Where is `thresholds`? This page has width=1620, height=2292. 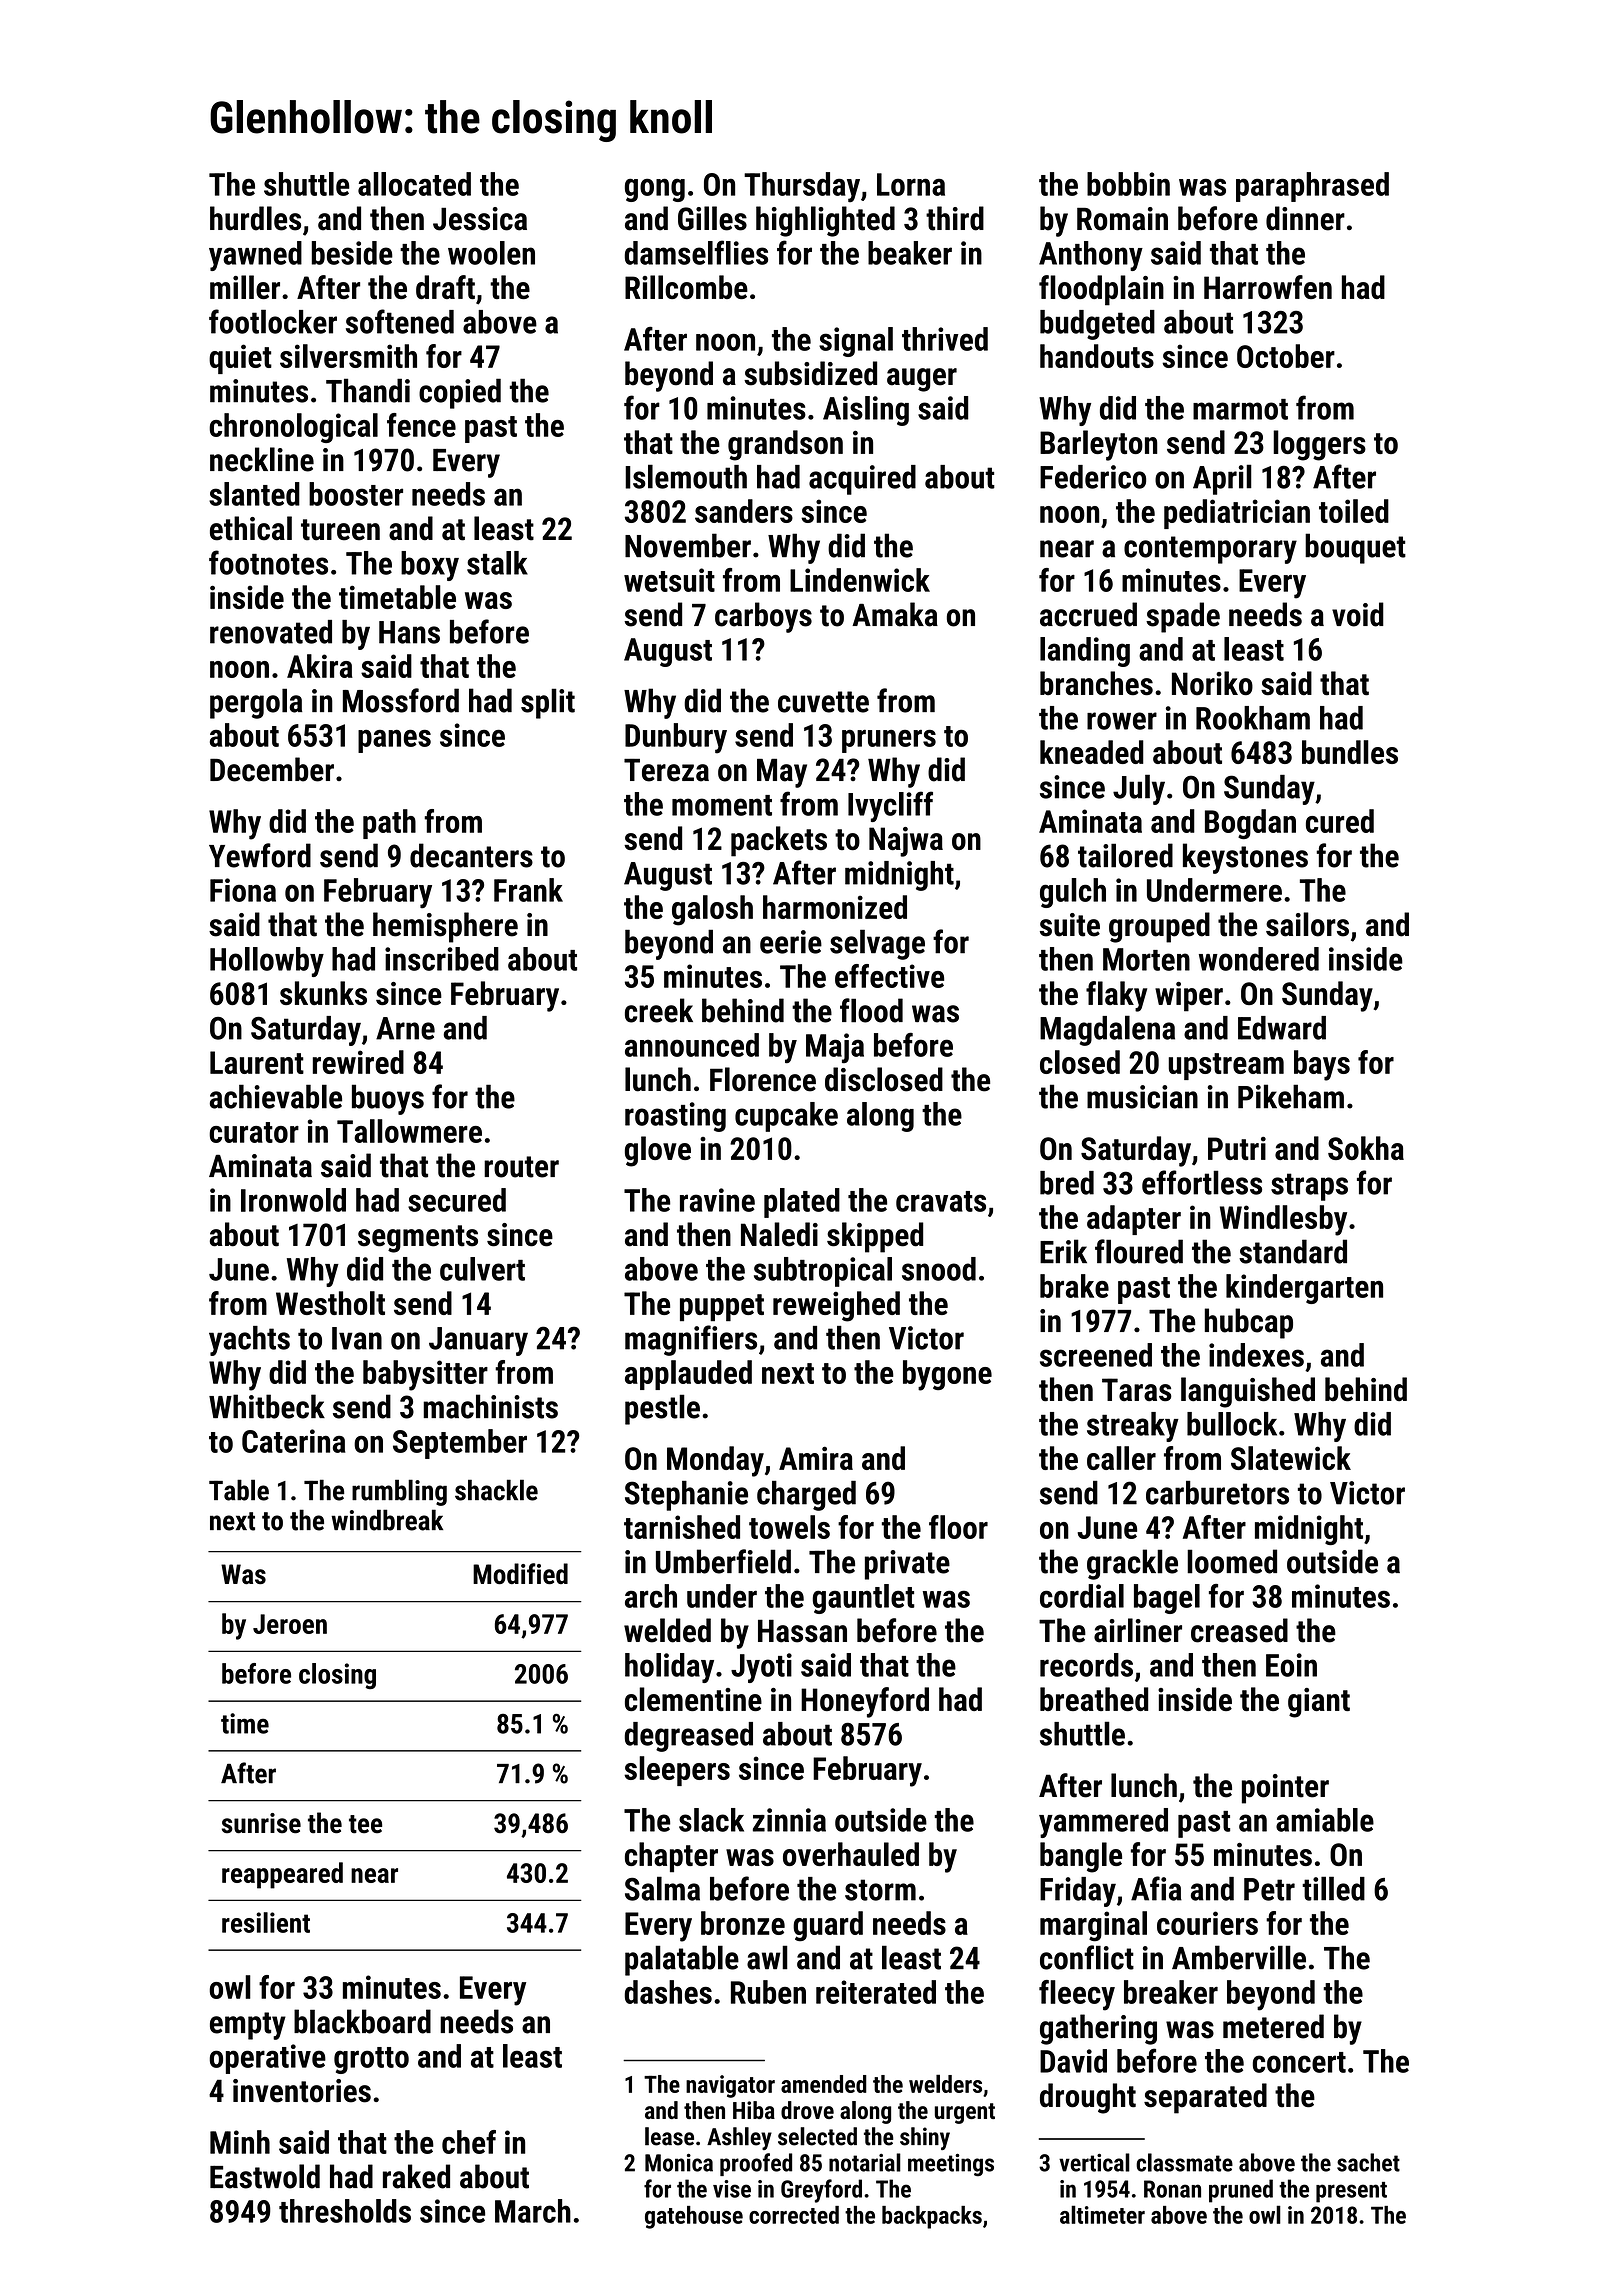 thresholds is located at coordinates (345, 2211).
